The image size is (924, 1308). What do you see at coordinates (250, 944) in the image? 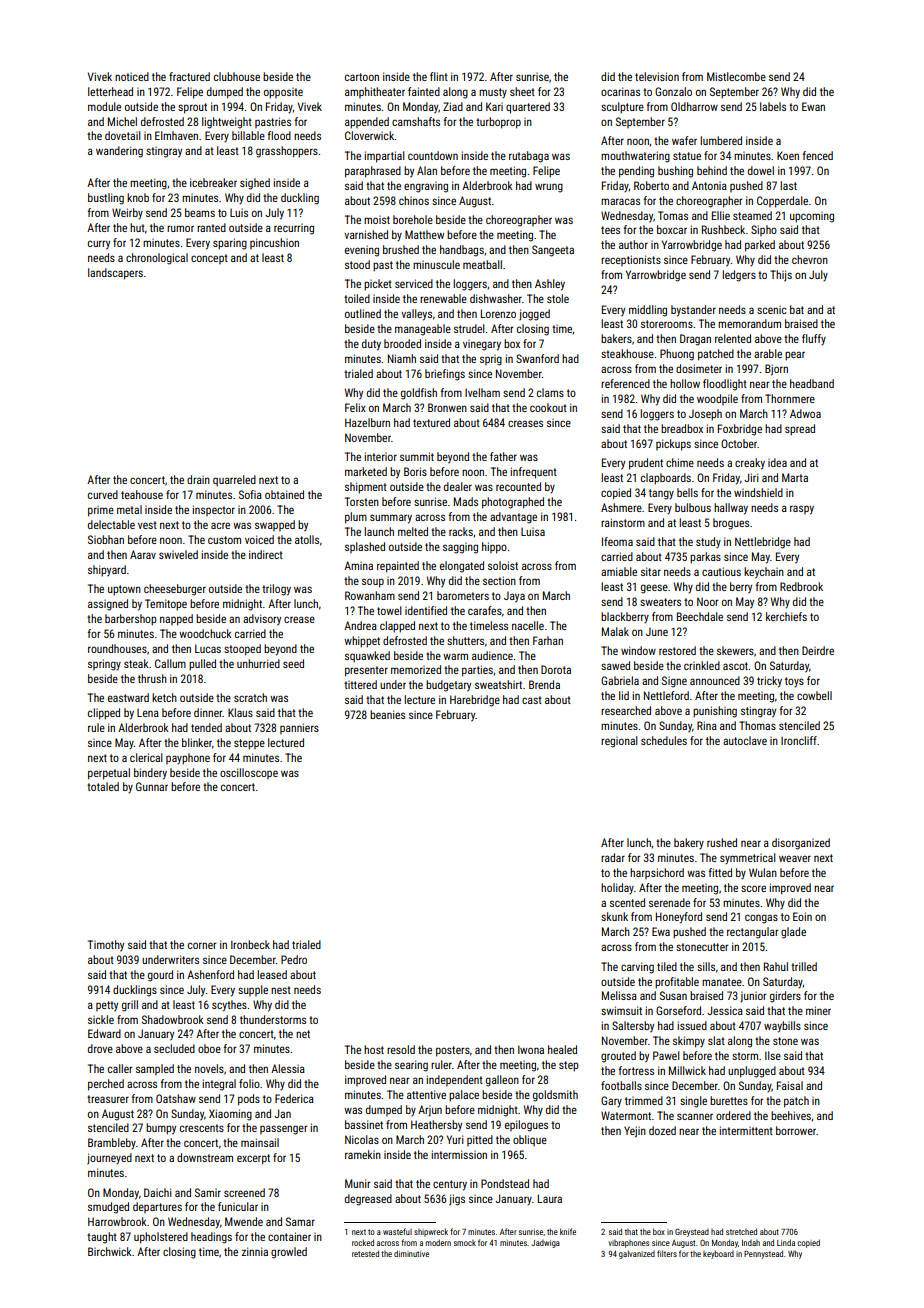
I see `Ironbeck` at bounding box center [250, 944].
